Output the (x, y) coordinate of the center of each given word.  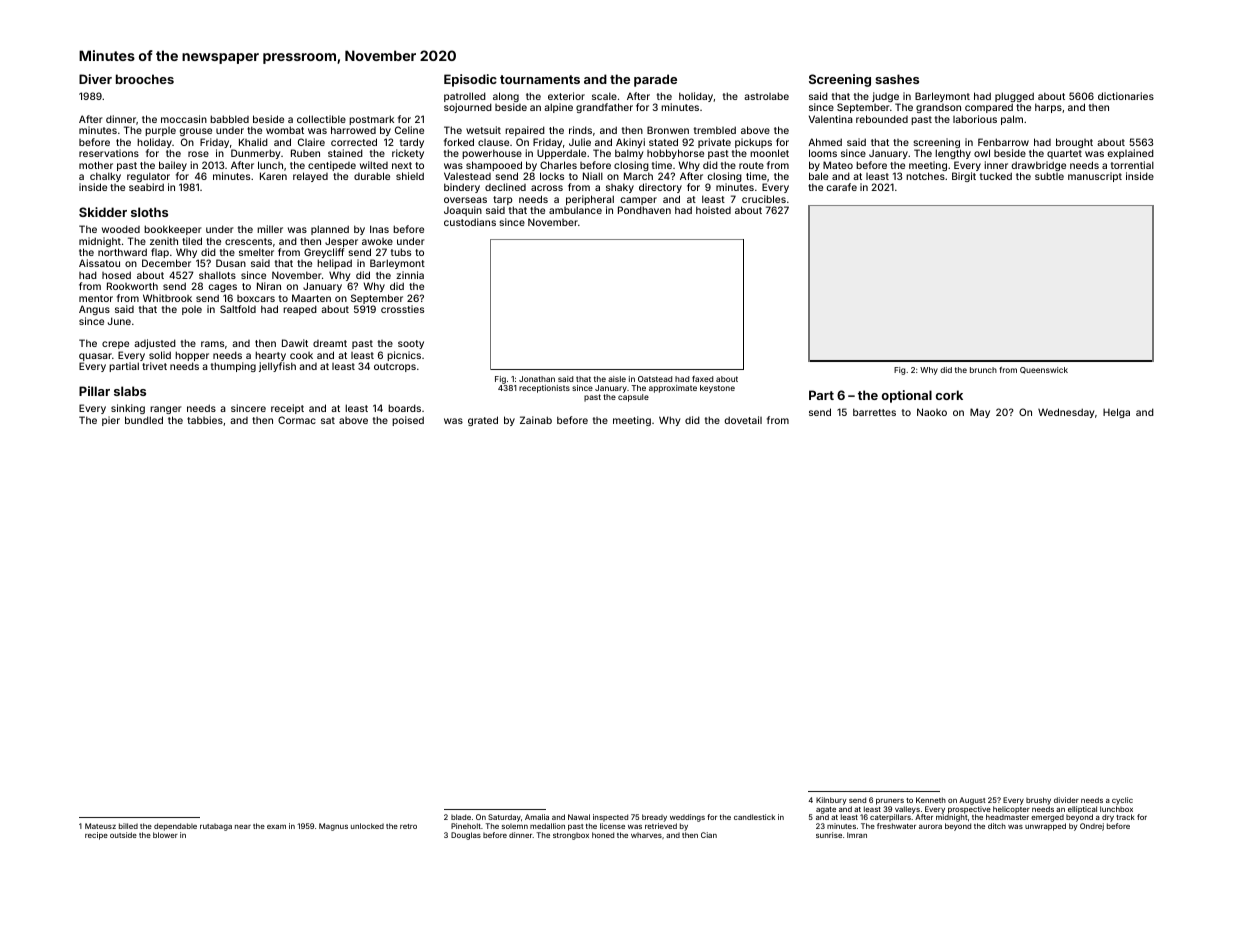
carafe (841, 187)
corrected (354, 142)
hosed (116, 275)
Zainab (536, 420)
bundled (144, 420)
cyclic (1122, 801)
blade (461, 817)
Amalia (537, 817)
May (980, 413)
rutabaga (216, 827)
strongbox (571, 836)
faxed (702, 379)
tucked (996, 176)
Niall (593, 176)
